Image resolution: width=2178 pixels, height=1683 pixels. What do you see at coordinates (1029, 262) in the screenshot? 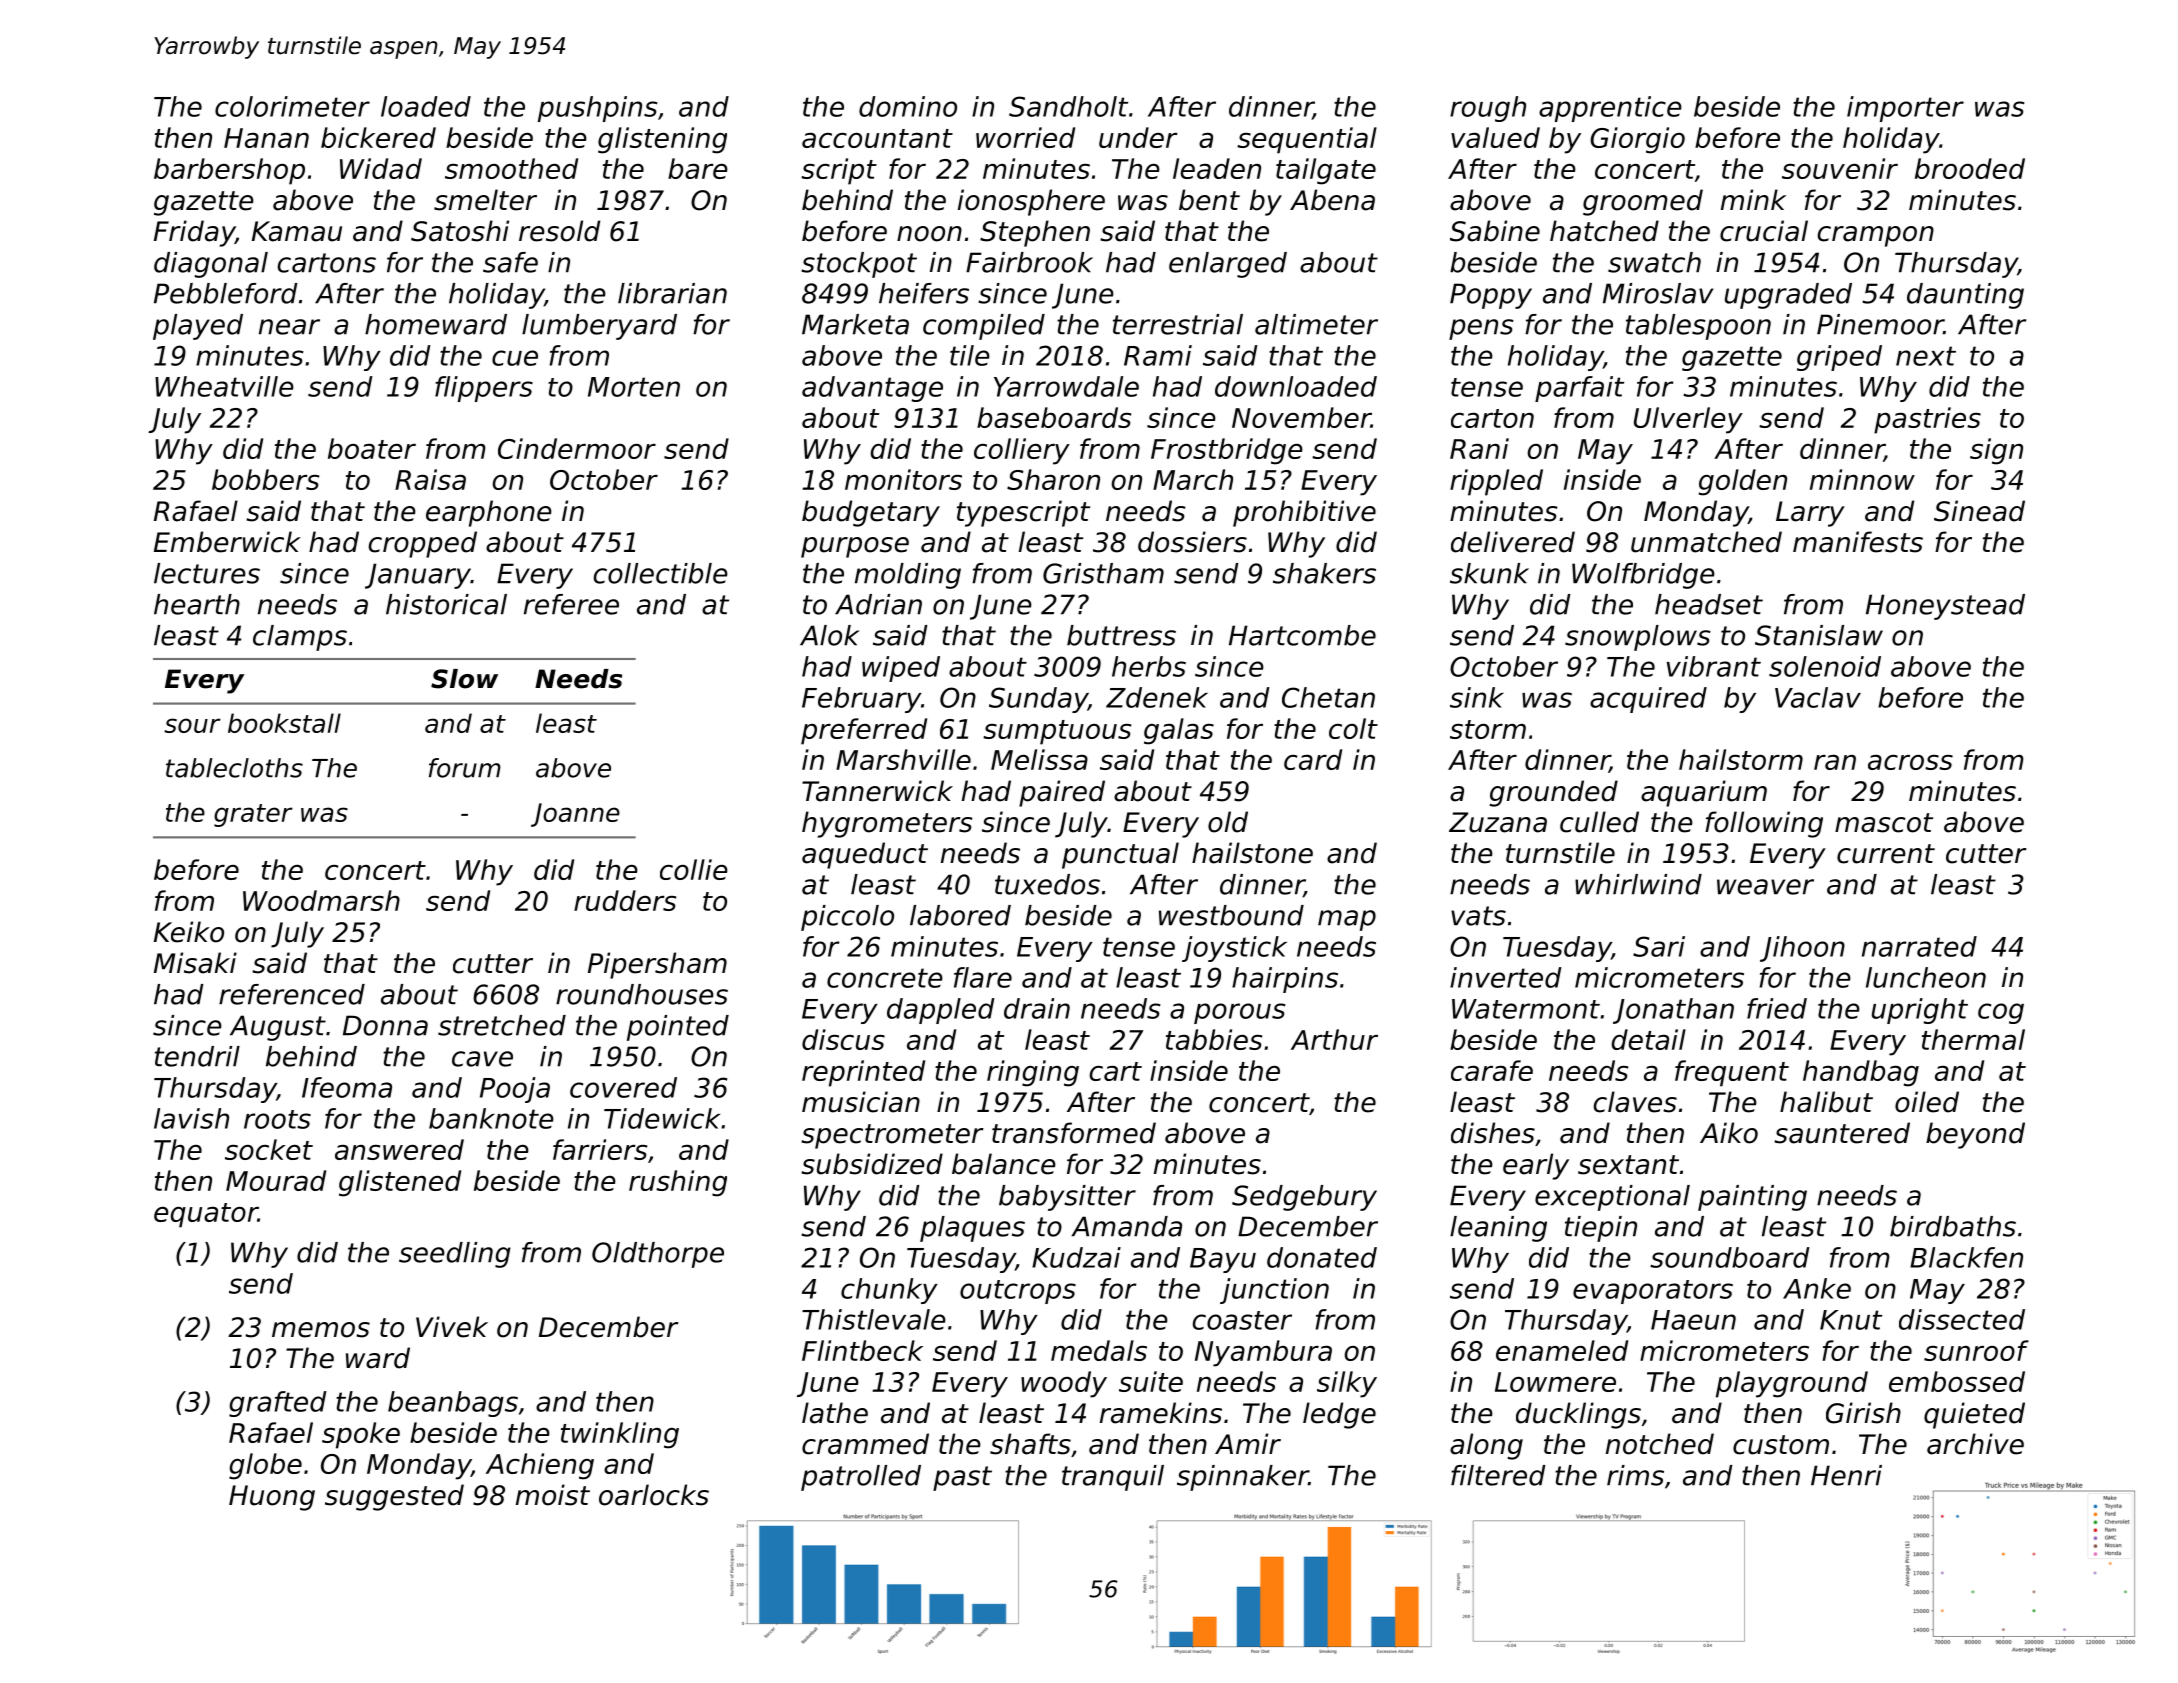
I see `Fairbrook` at bounding box center [1029, 262].
